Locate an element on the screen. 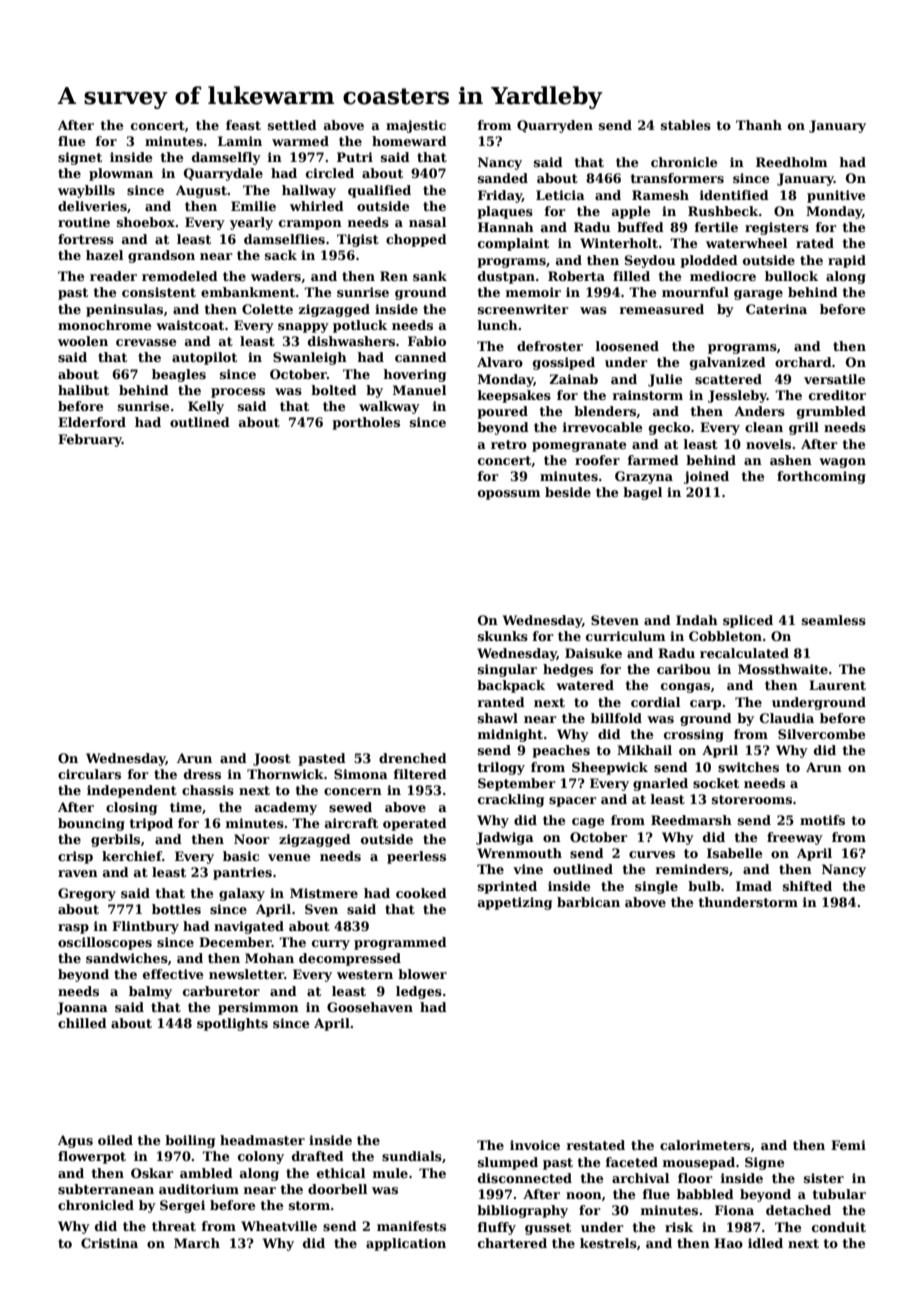 The image size is (924, 1308). Cristina is located at coordinates (109, 1243).
